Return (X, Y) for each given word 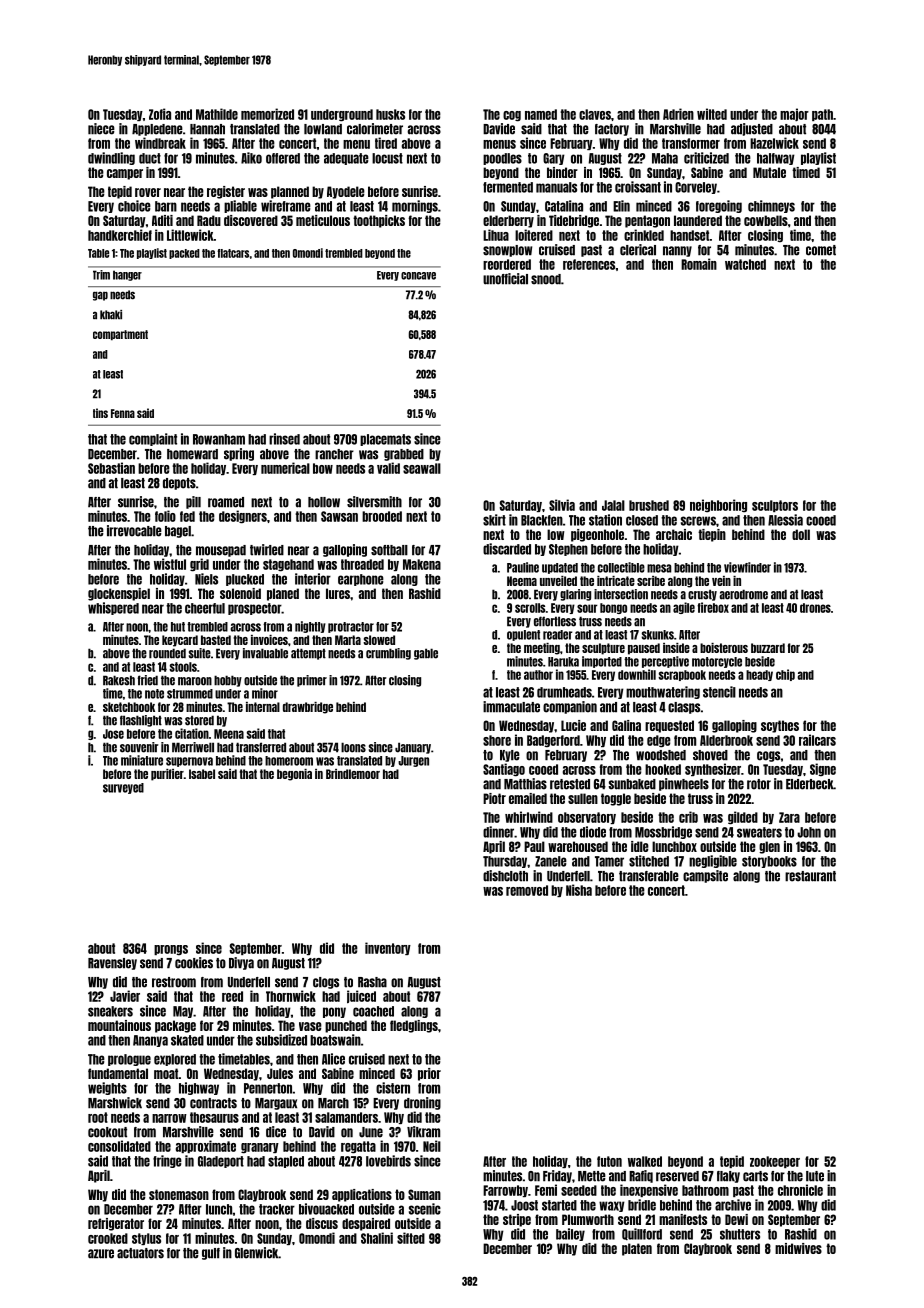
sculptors (775, 506)
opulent (523, 635)
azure (101, 1254)
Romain (699, 264)
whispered (113, 608)
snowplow (507, 251)
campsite (705, 876)
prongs (171, 950)
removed (527, 890)
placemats (385, 440)
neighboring (718, 505)
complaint (153, 439)
